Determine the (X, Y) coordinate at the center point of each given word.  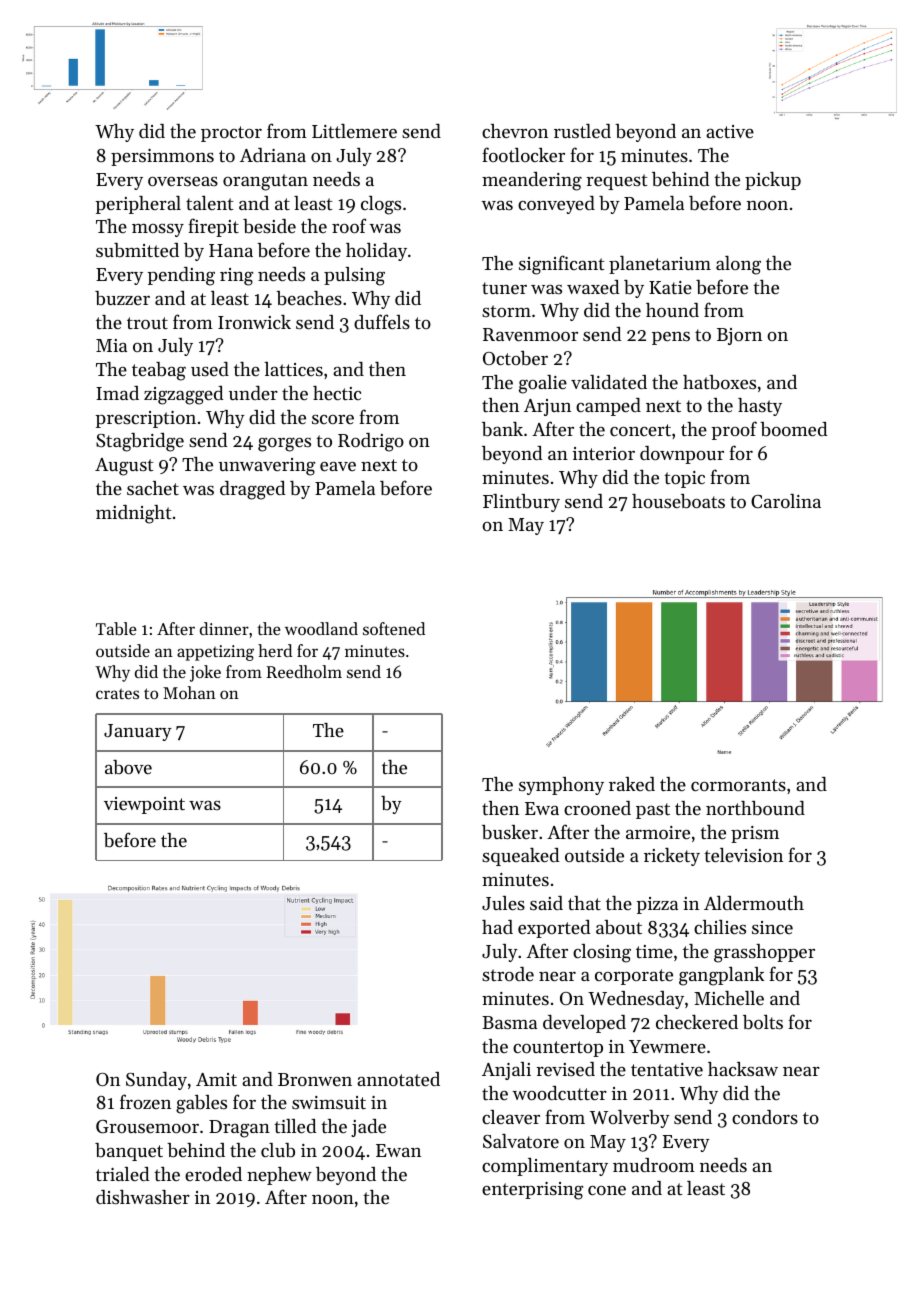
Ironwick (254, 322)
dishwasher (143, 1197)
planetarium (660, 265)
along (738, 265)
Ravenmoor (530, 334)
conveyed (556, 205)
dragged (253, 490)
